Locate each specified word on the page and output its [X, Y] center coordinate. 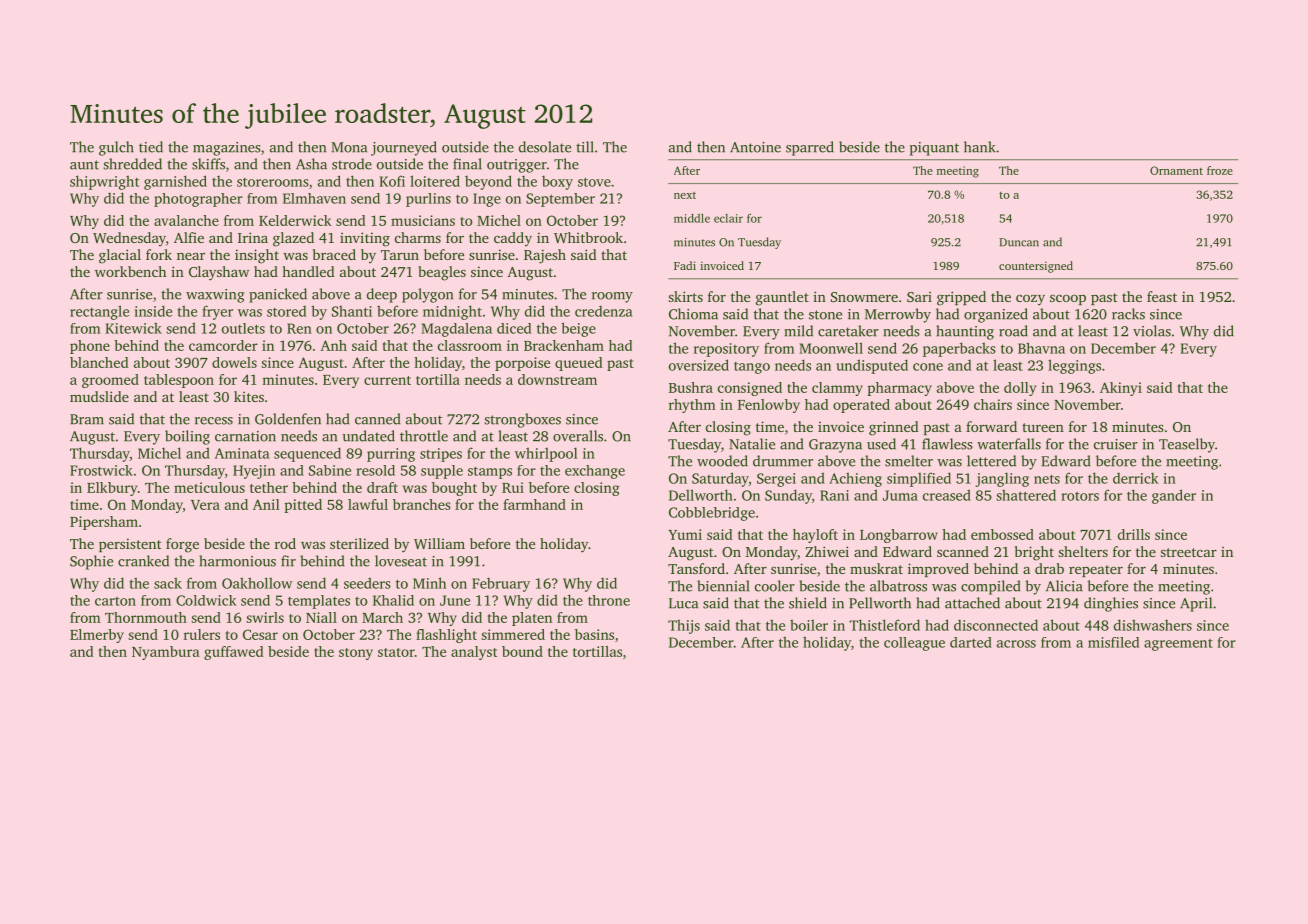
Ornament [1176, 170]
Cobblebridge [712, 514]
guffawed [234, 653]
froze [1220, 170]
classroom [470, 345]
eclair [728, 218]
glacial [120, 256]
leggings [1074, 366]
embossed [1002, 534]
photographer [198, 200]
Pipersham [104, 523]
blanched [99, 362]
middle [692, 218]
